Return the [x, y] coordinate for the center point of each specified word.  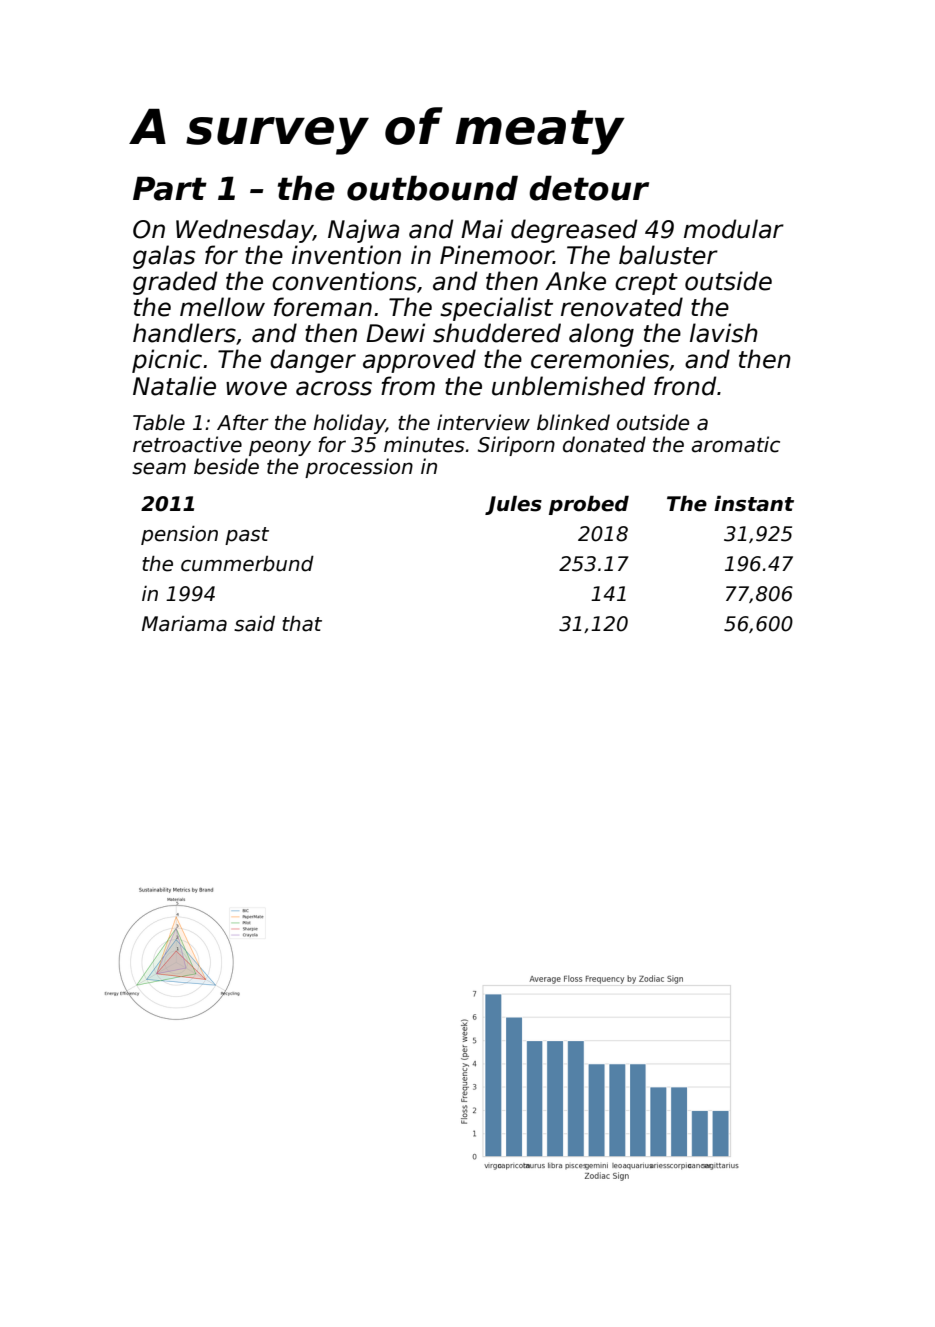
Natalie [174, 386]
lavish [724, 333]
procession [359, 468]
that [302, 624]
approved [419, 361]
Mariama [184, 624]
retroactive [187, 444]
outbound [432, 188]
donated [604, 444]
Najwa [363, 231]
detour [589, 188]
